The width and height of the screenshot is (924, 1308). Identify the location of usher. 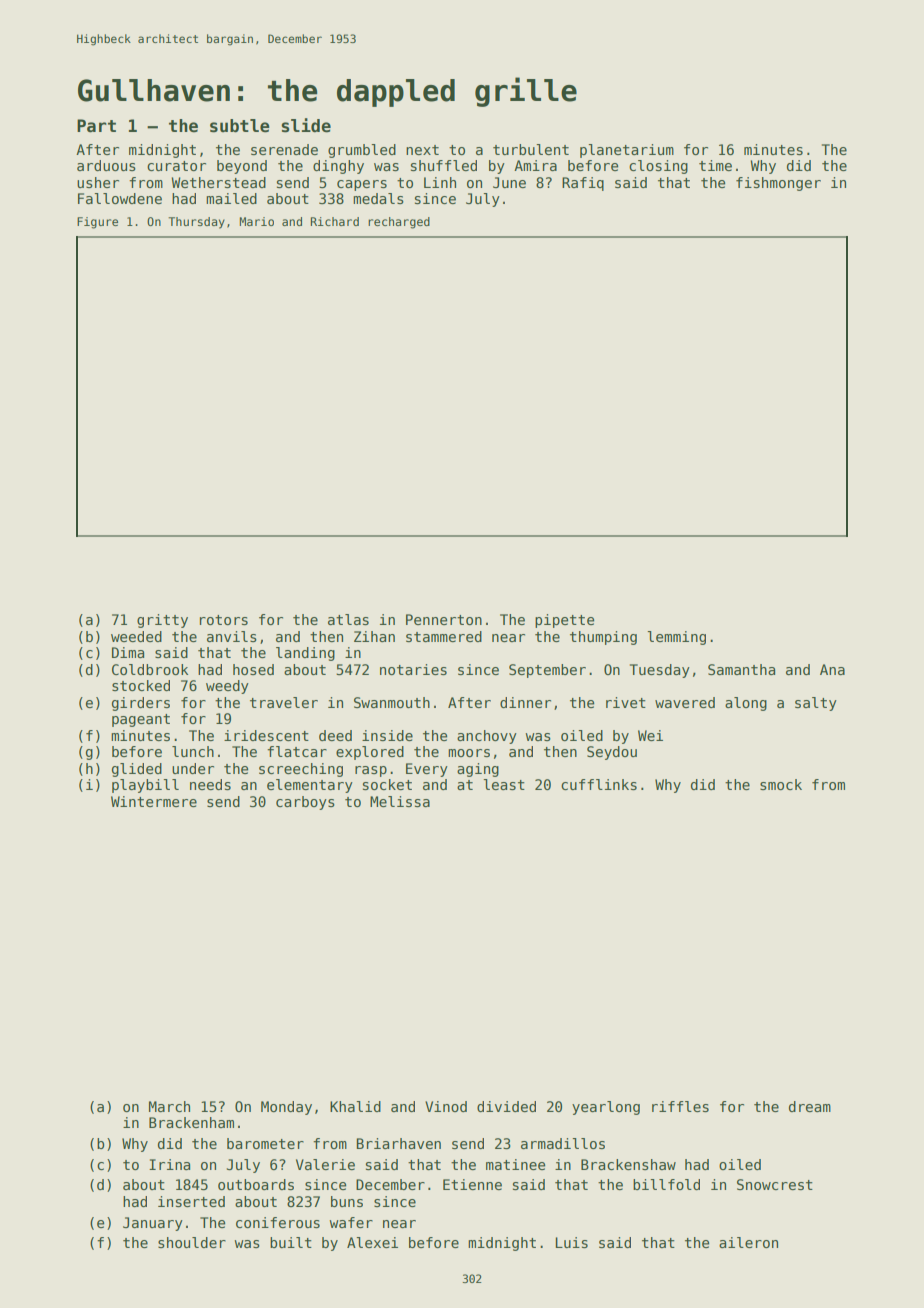
(98, 182).
